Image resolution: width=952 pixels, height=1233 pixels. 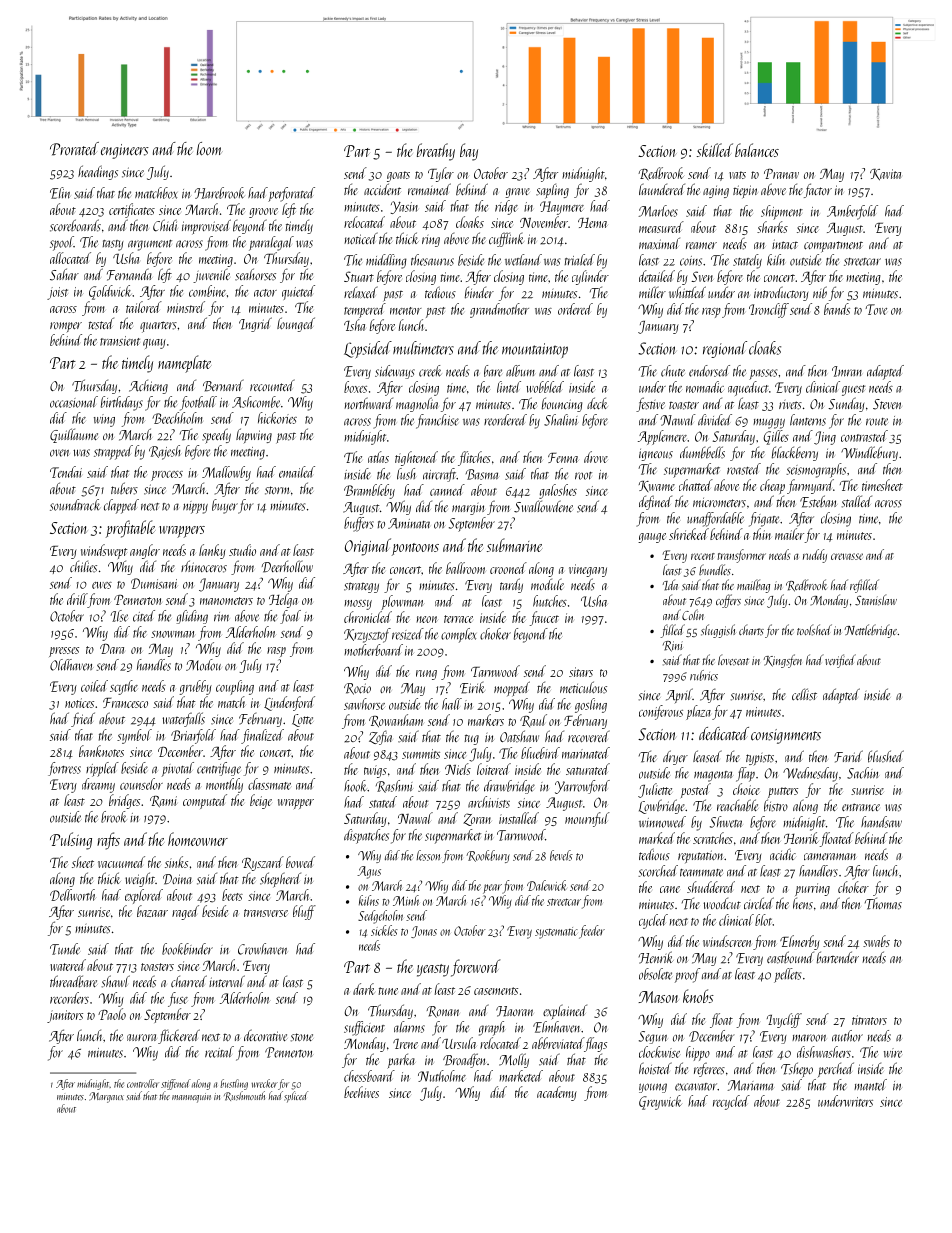 I want to click on Pulsing, so click(x=71, y=841).
